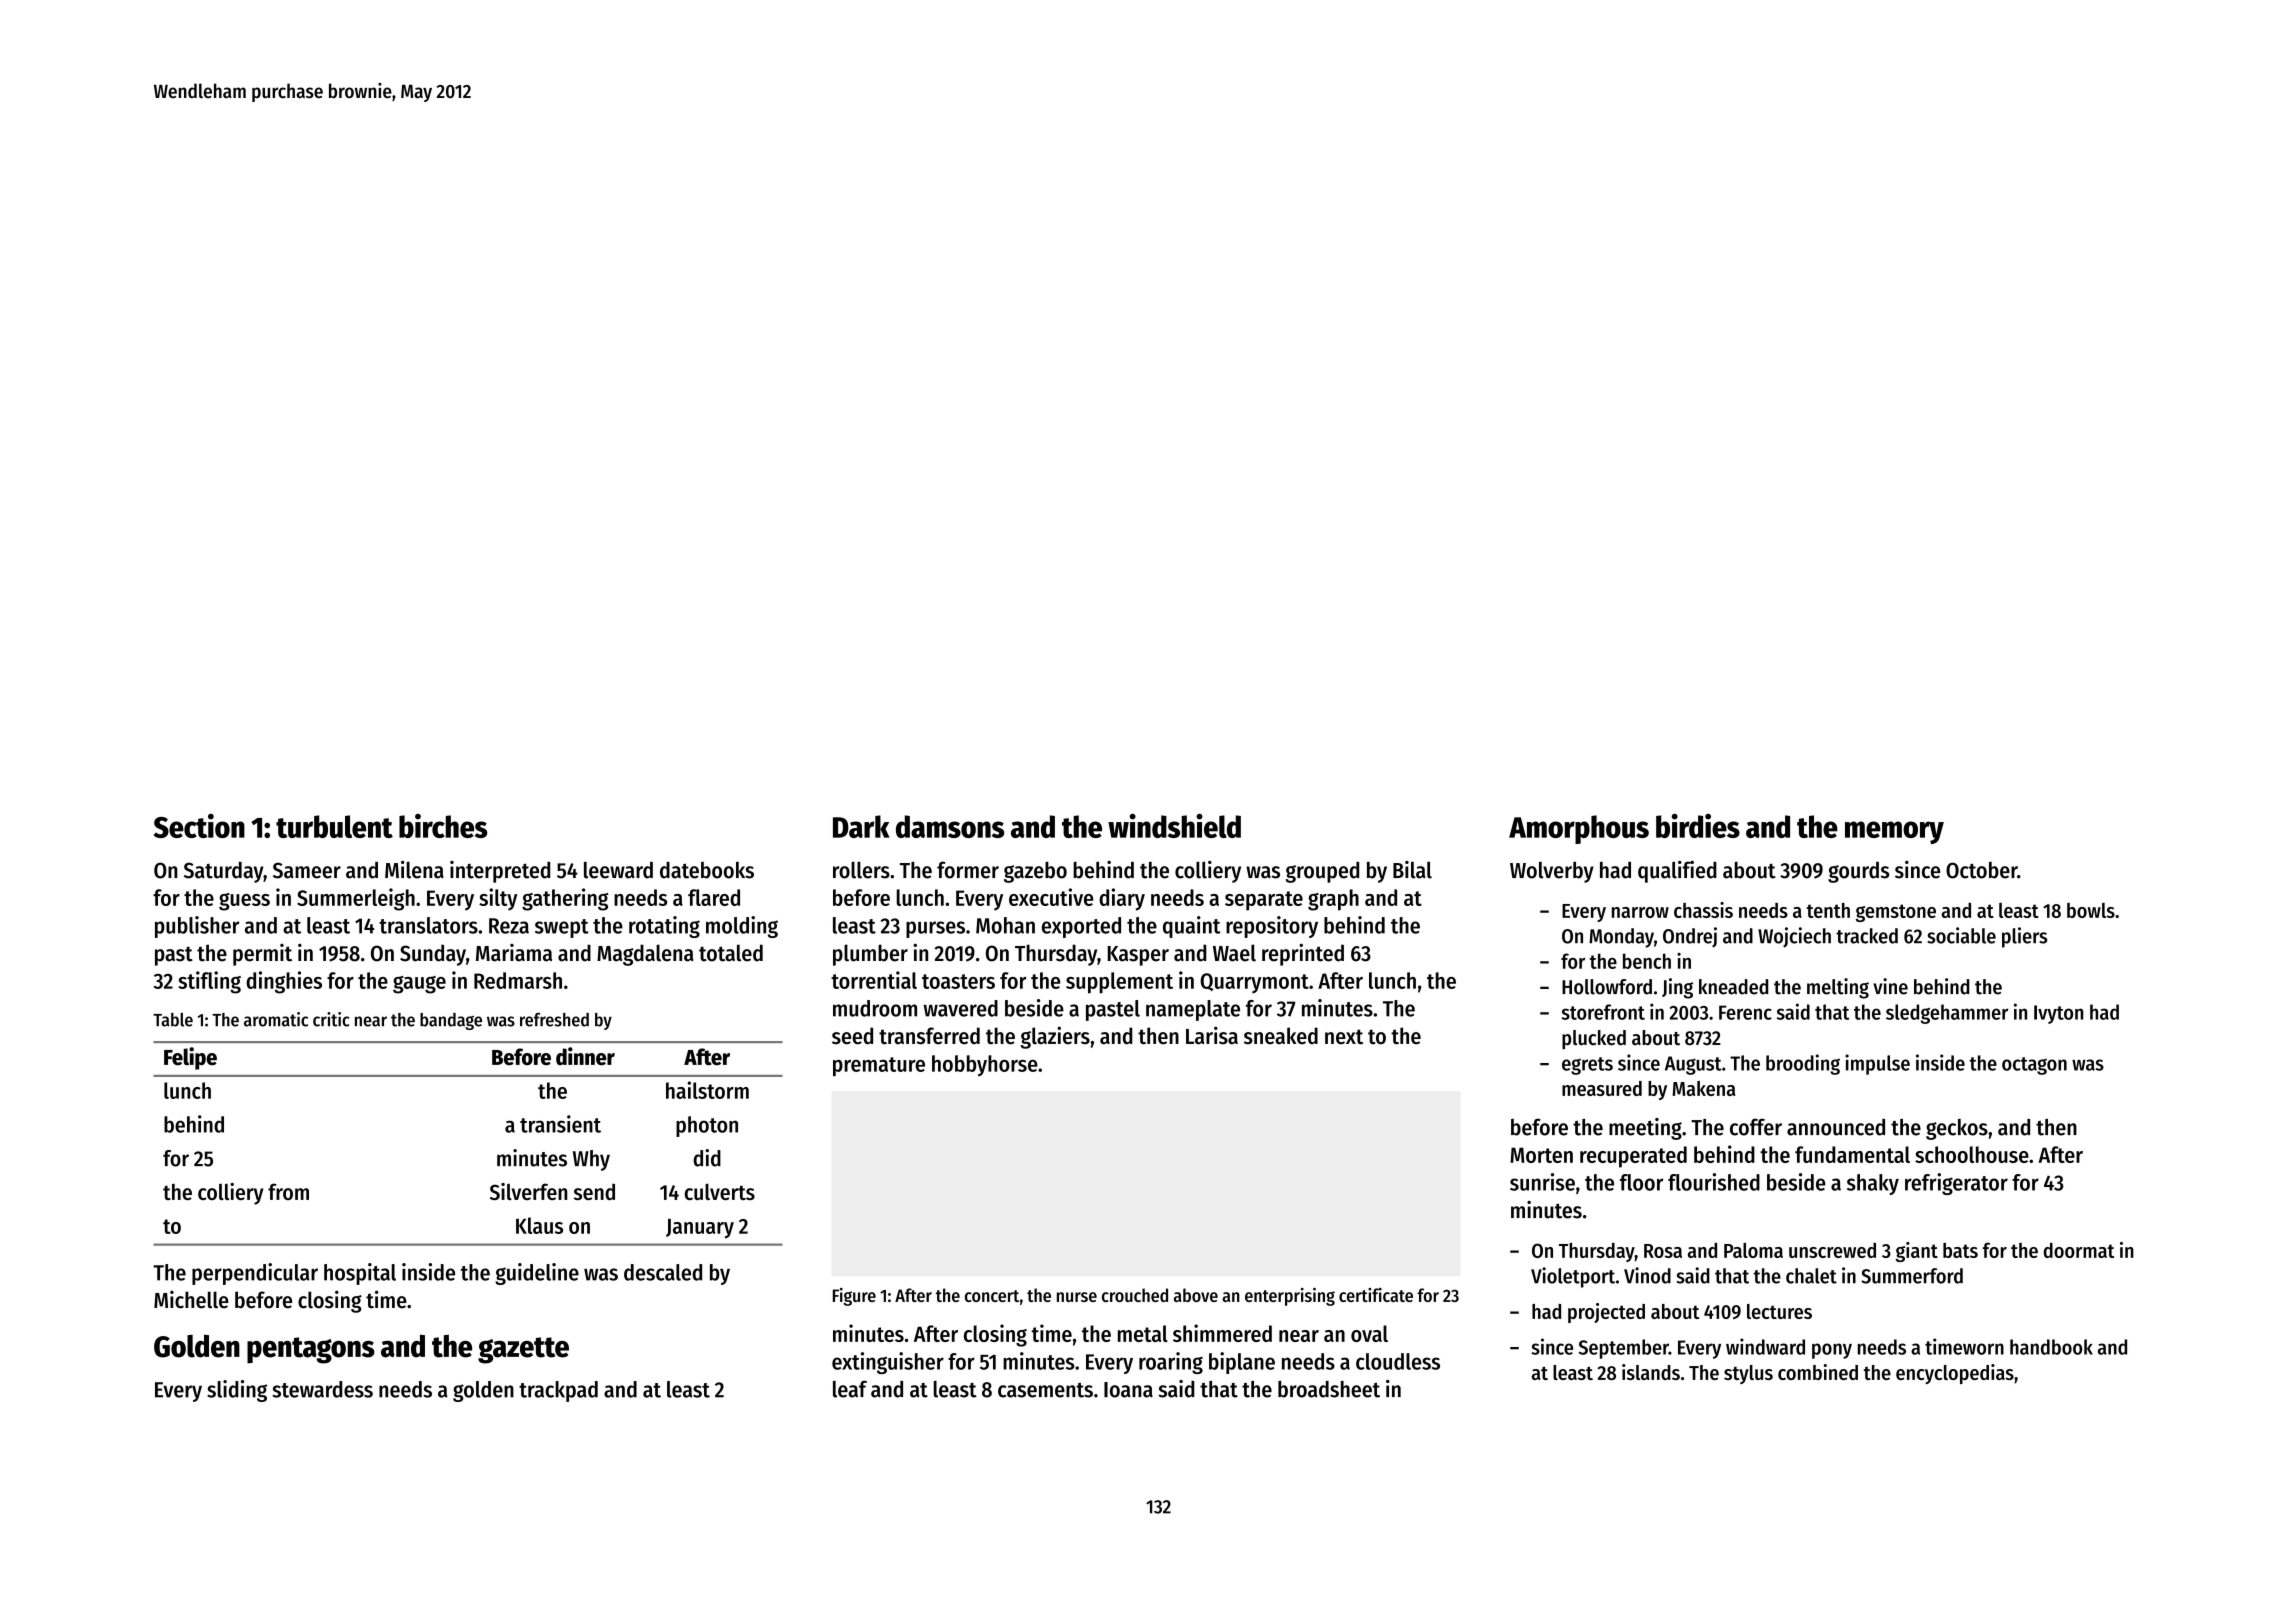 Image resolution: width=2292 pixels, height=1620 pixels. Describe the element at coordinates (237, 1391) in the document. I see `sliding` at that location.
